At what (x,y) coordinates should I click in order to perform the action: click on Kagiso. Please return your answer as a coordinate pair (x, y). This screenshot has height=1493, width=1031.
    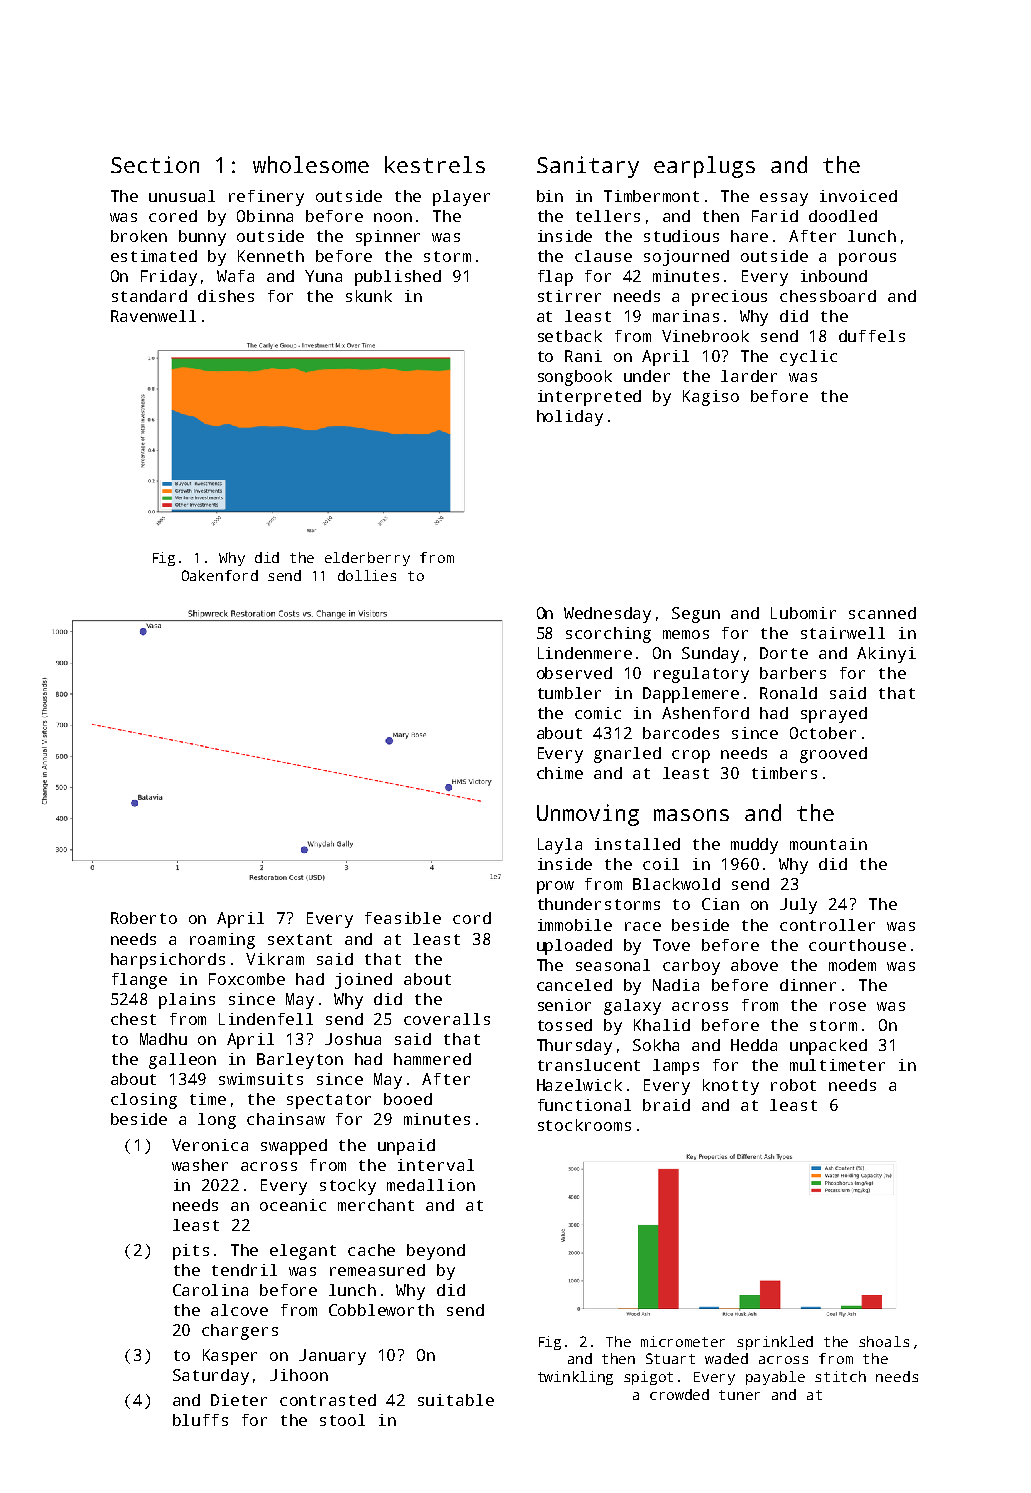
    Looking at the image, I should click on (711, 398).
